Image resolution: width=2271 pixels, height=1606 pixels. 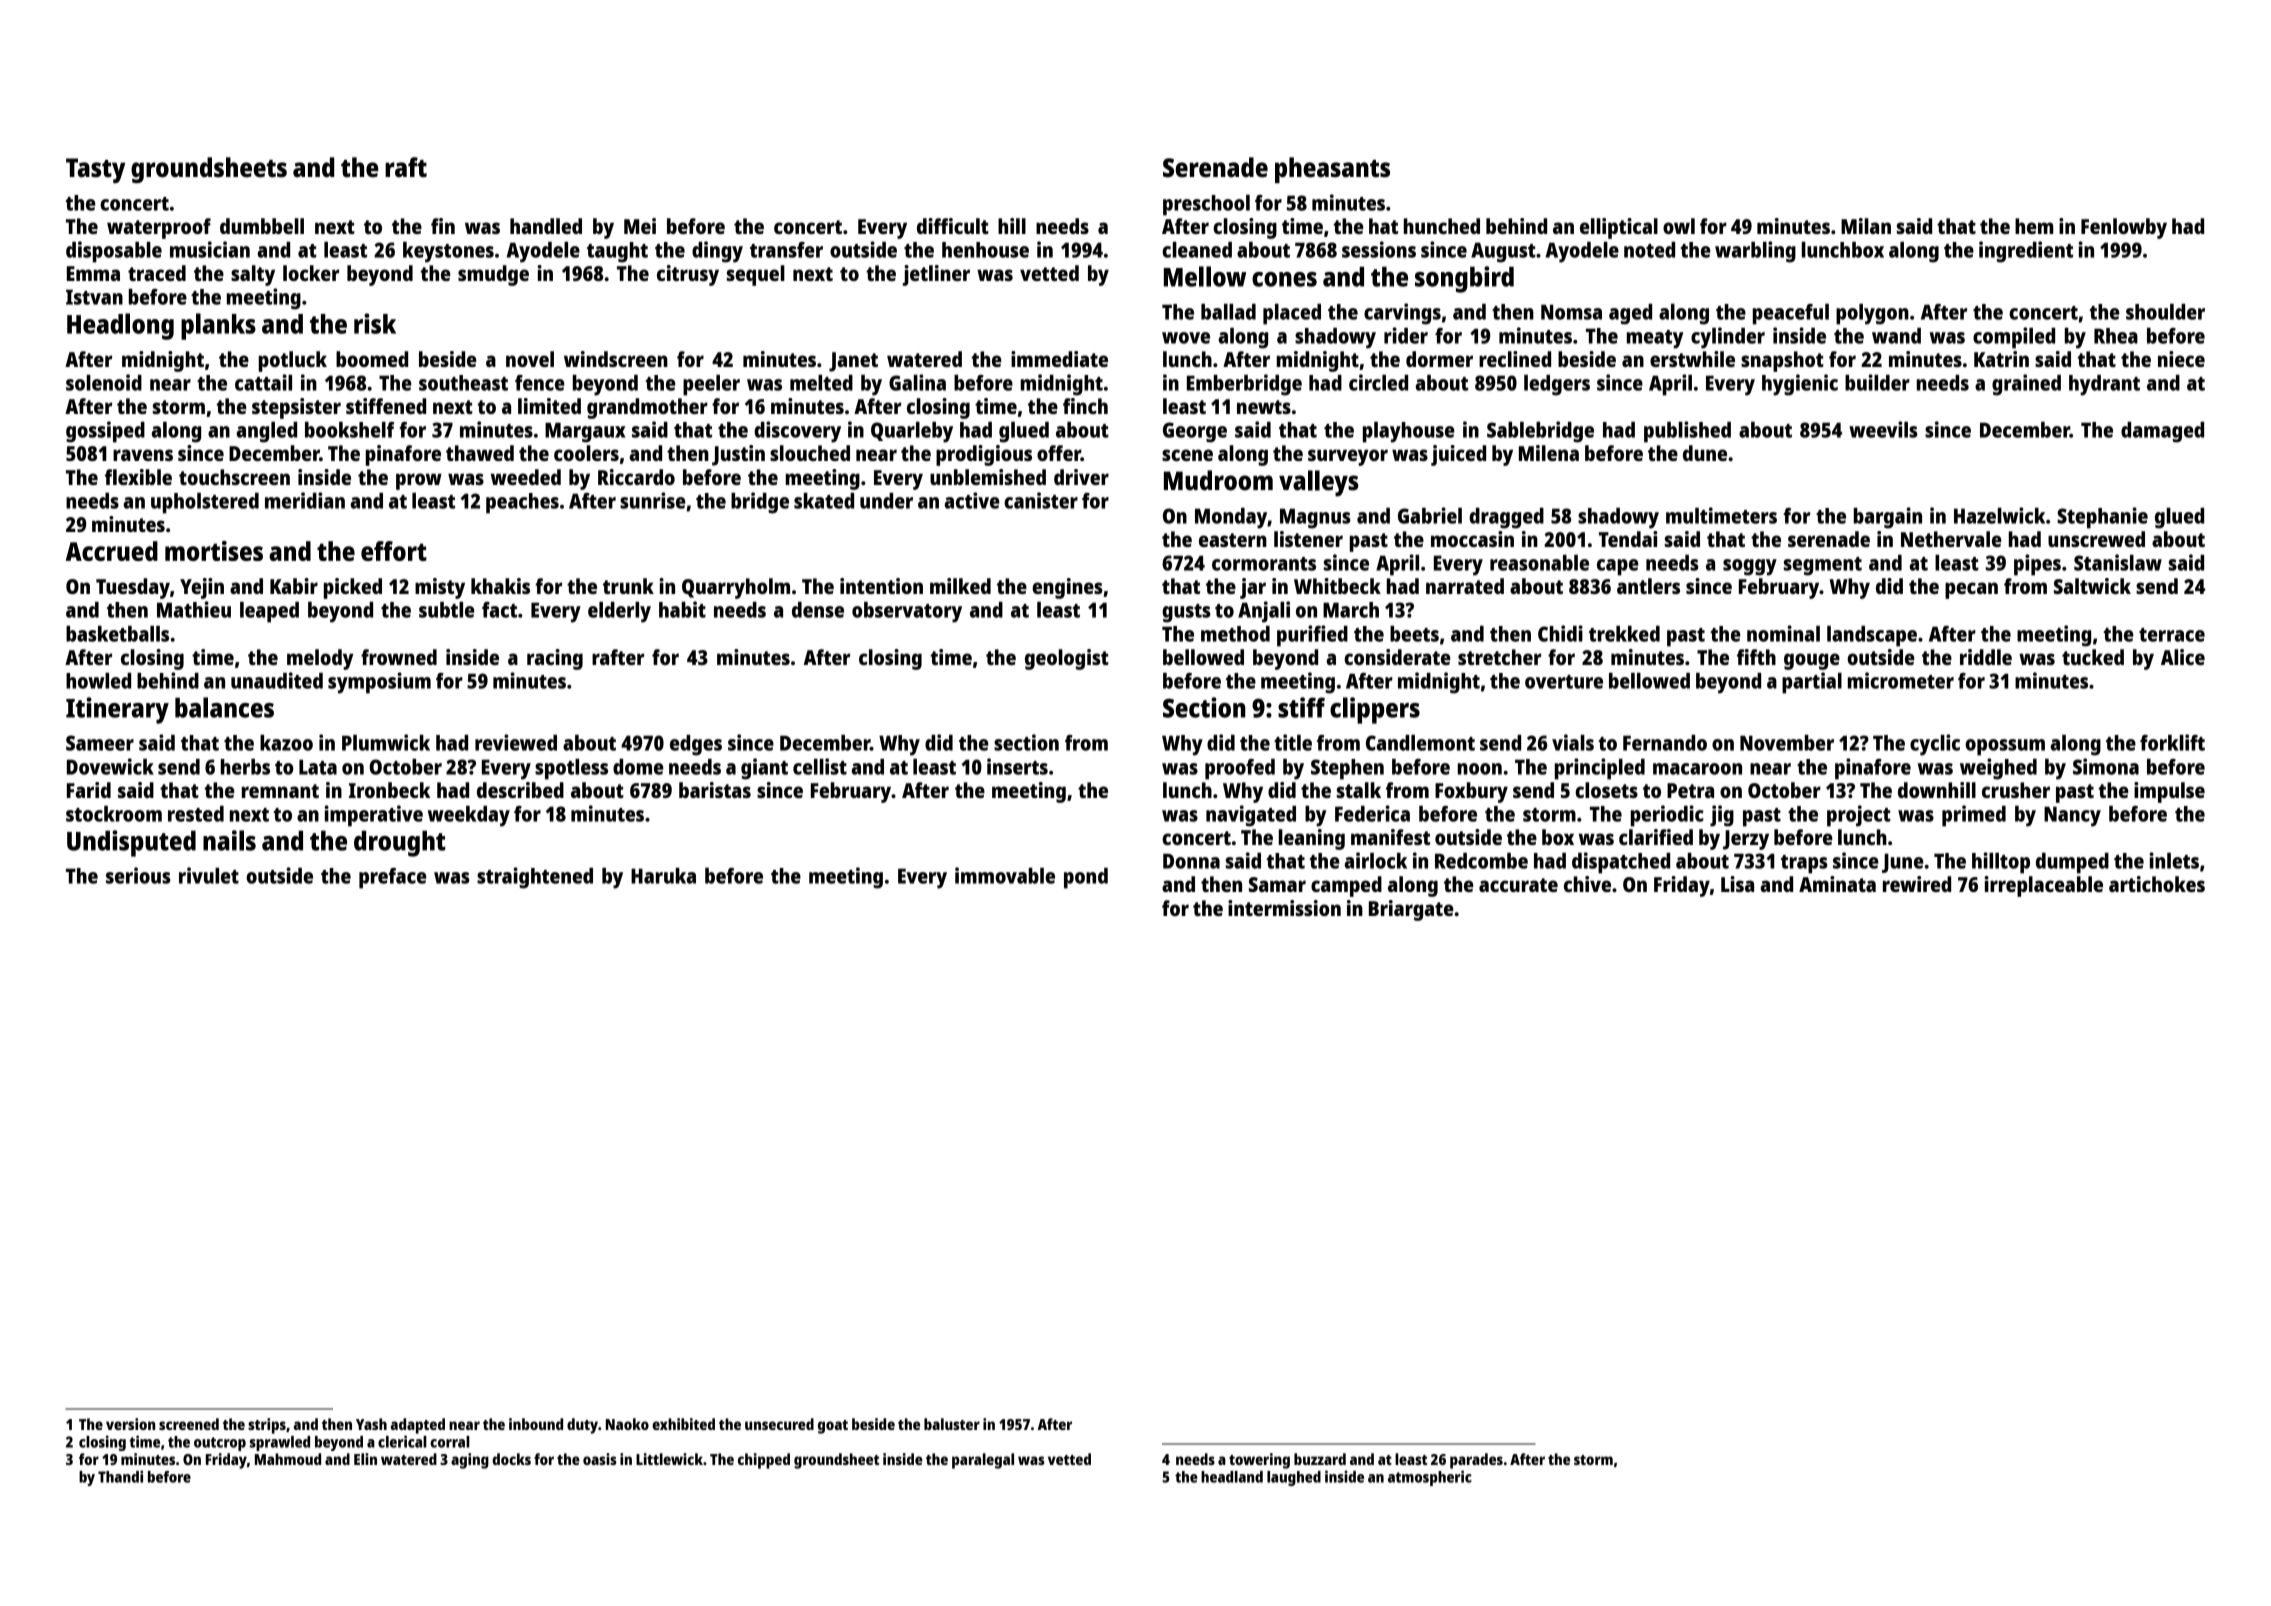 What do you see at coordinates (394, 551) in the document?
I see `effort` at bounding box center [394, 551].
